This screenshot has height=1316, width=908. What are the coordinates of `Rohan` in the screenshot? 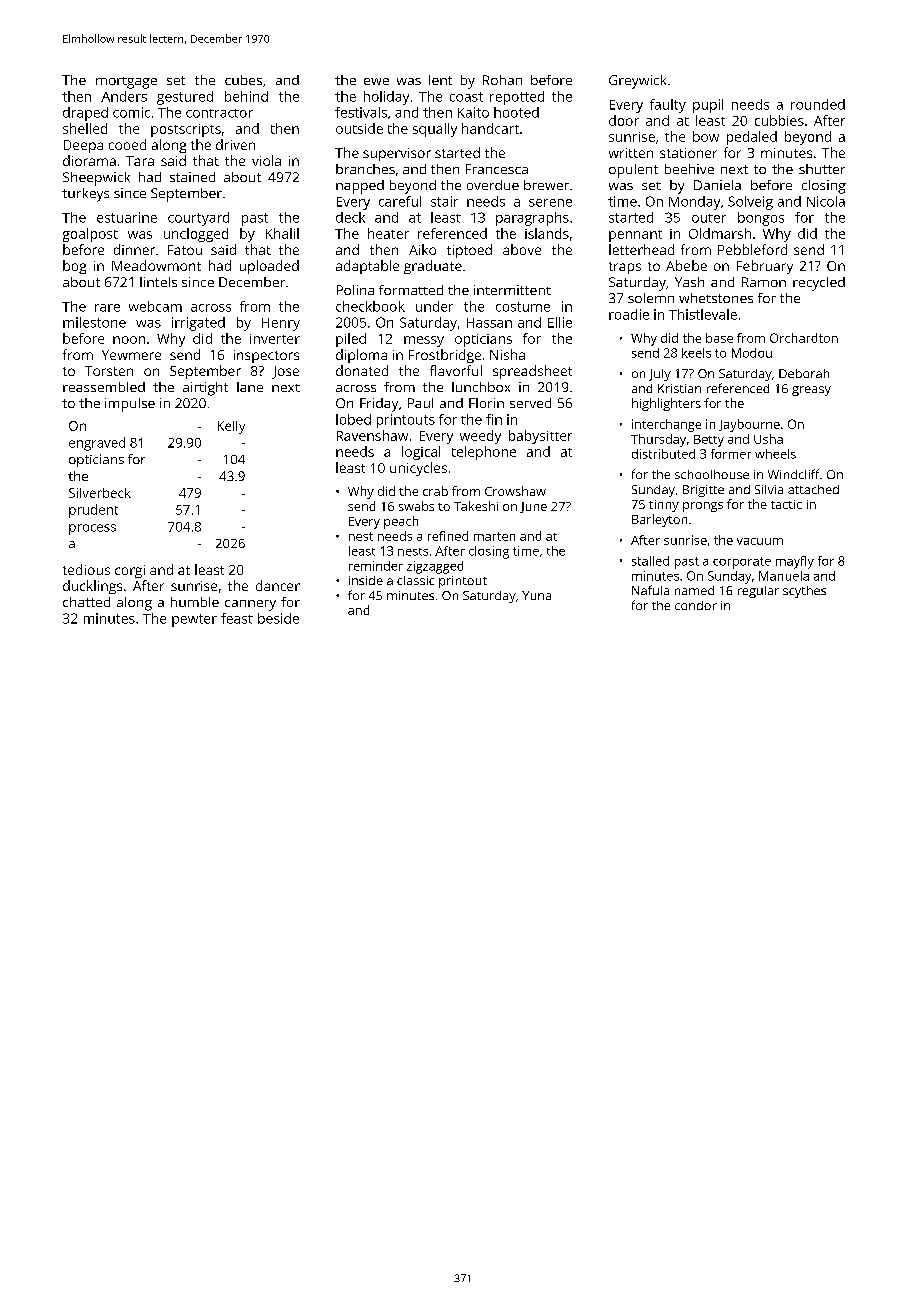 It's located at (502, 80).
